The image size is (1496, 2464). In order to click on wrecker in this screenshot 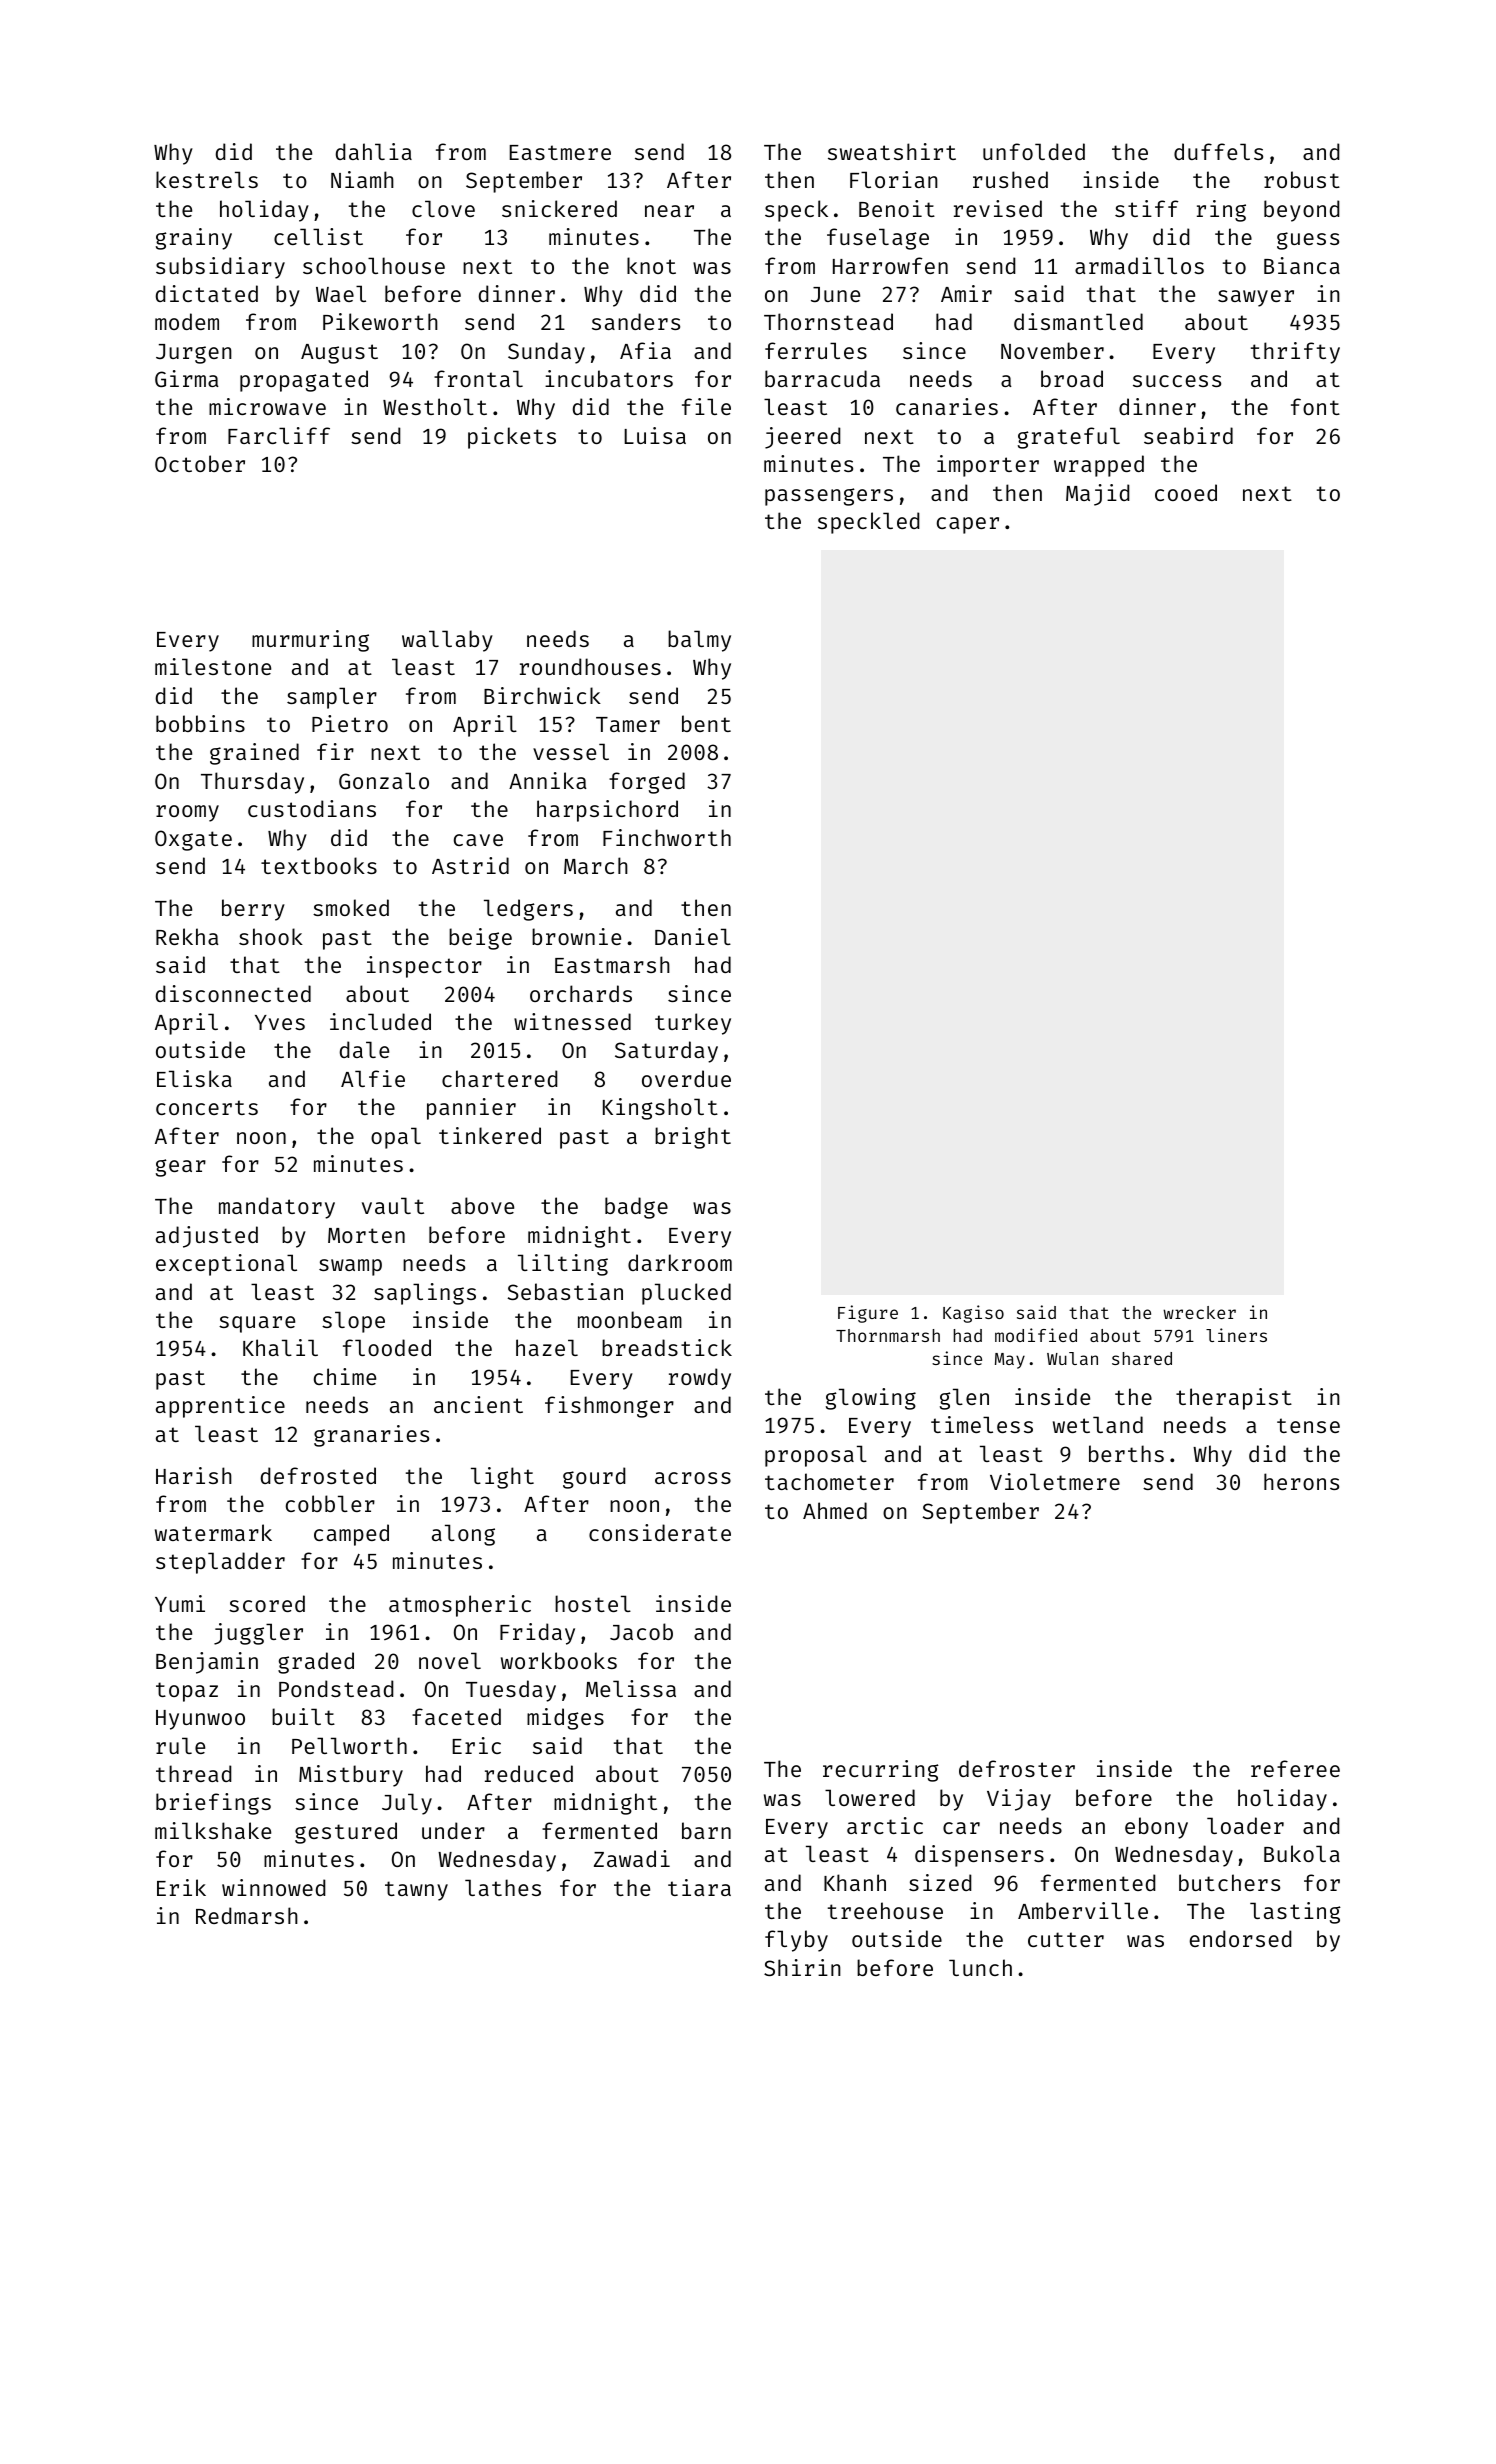, I will do `click(1199, 1312)`.
